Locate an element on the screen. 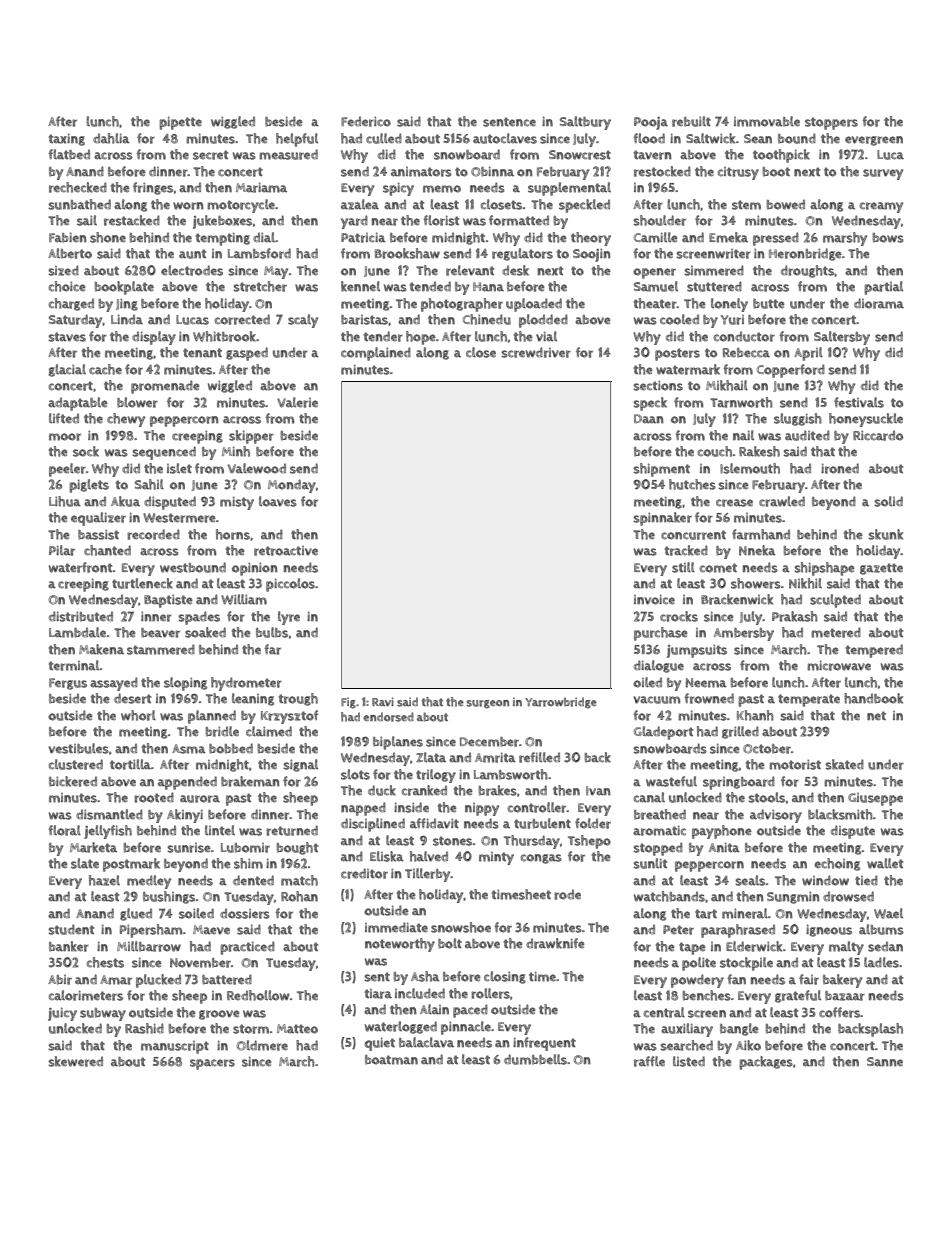  drawknife is located at coordinates (555, 943).
